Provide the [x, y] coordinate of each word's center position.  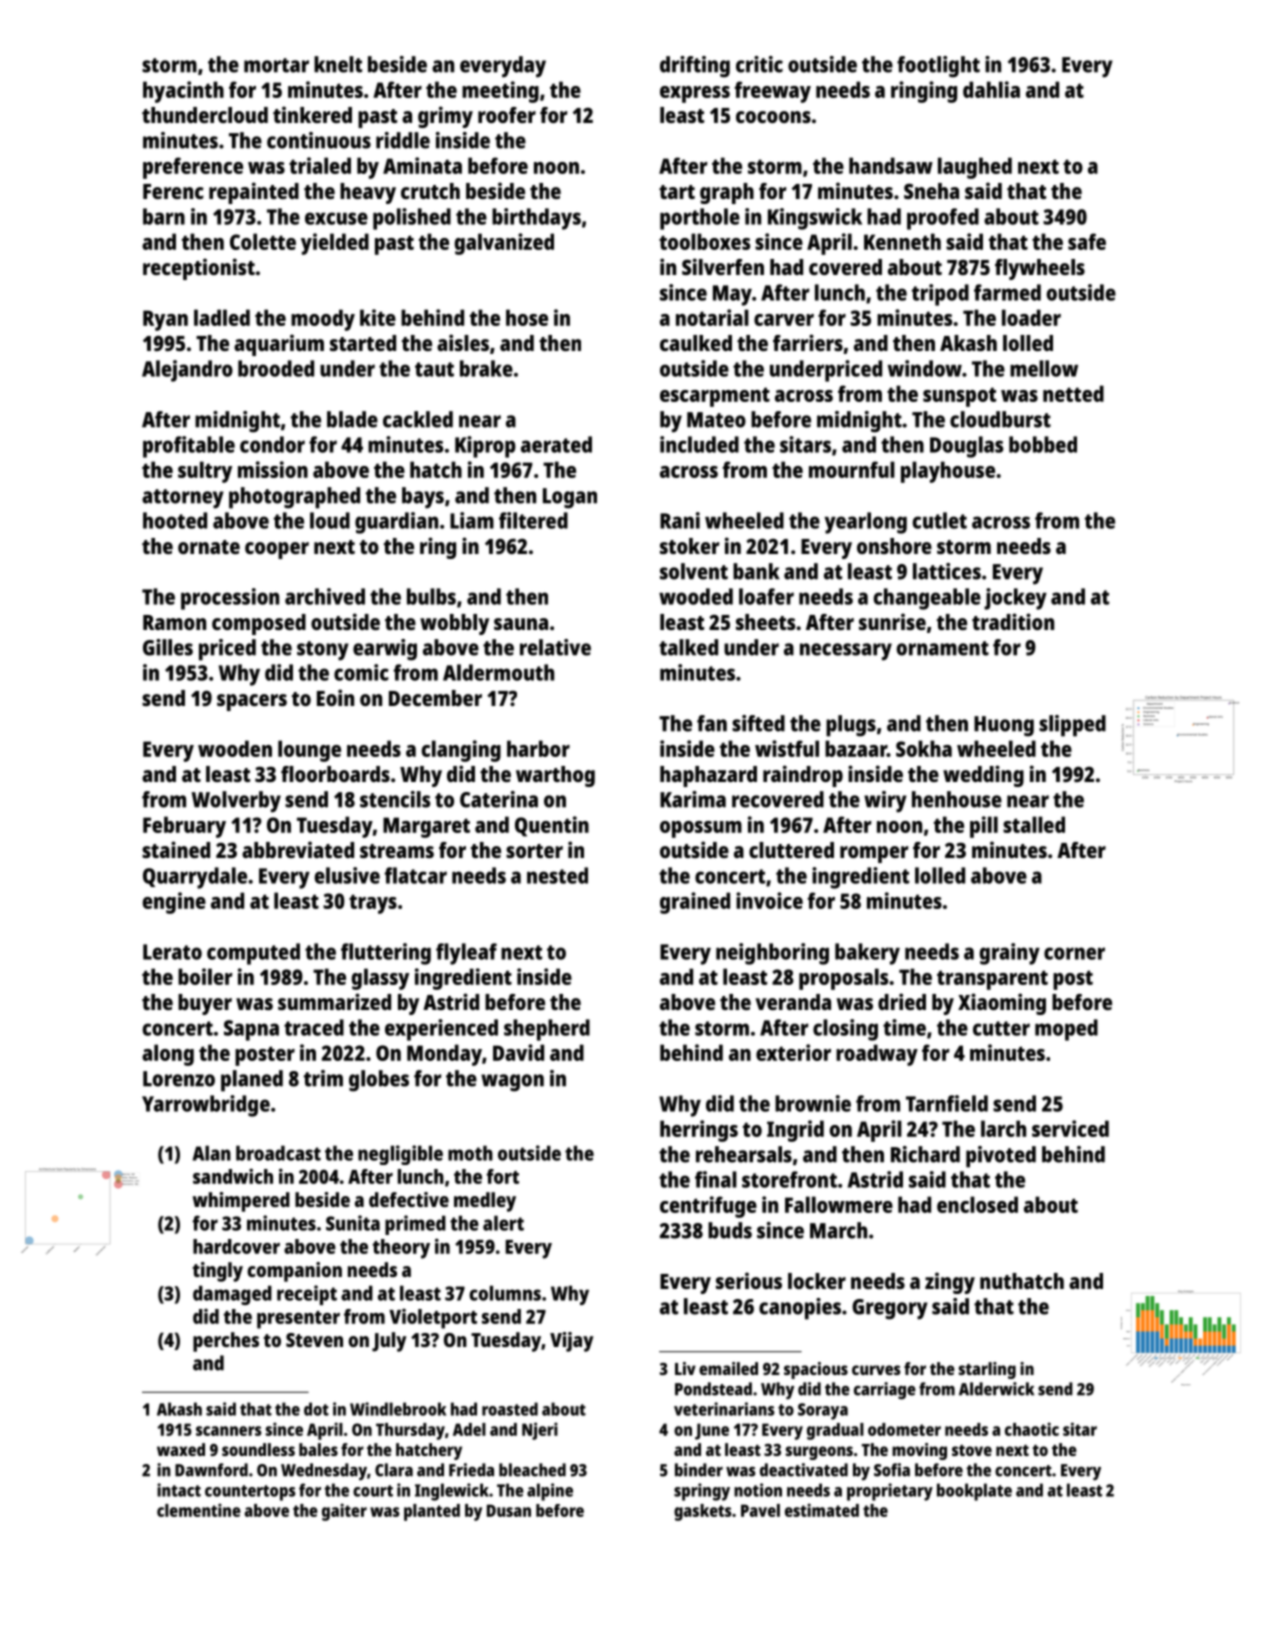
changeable [927, 599]
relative [555, 647]
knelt [338, 64]
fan [712, 723]
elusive [347, 875]
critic [759, 64]
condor [272, 444]
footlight [938, 67]
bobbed [1043, 444]
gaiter [344, 1512]
